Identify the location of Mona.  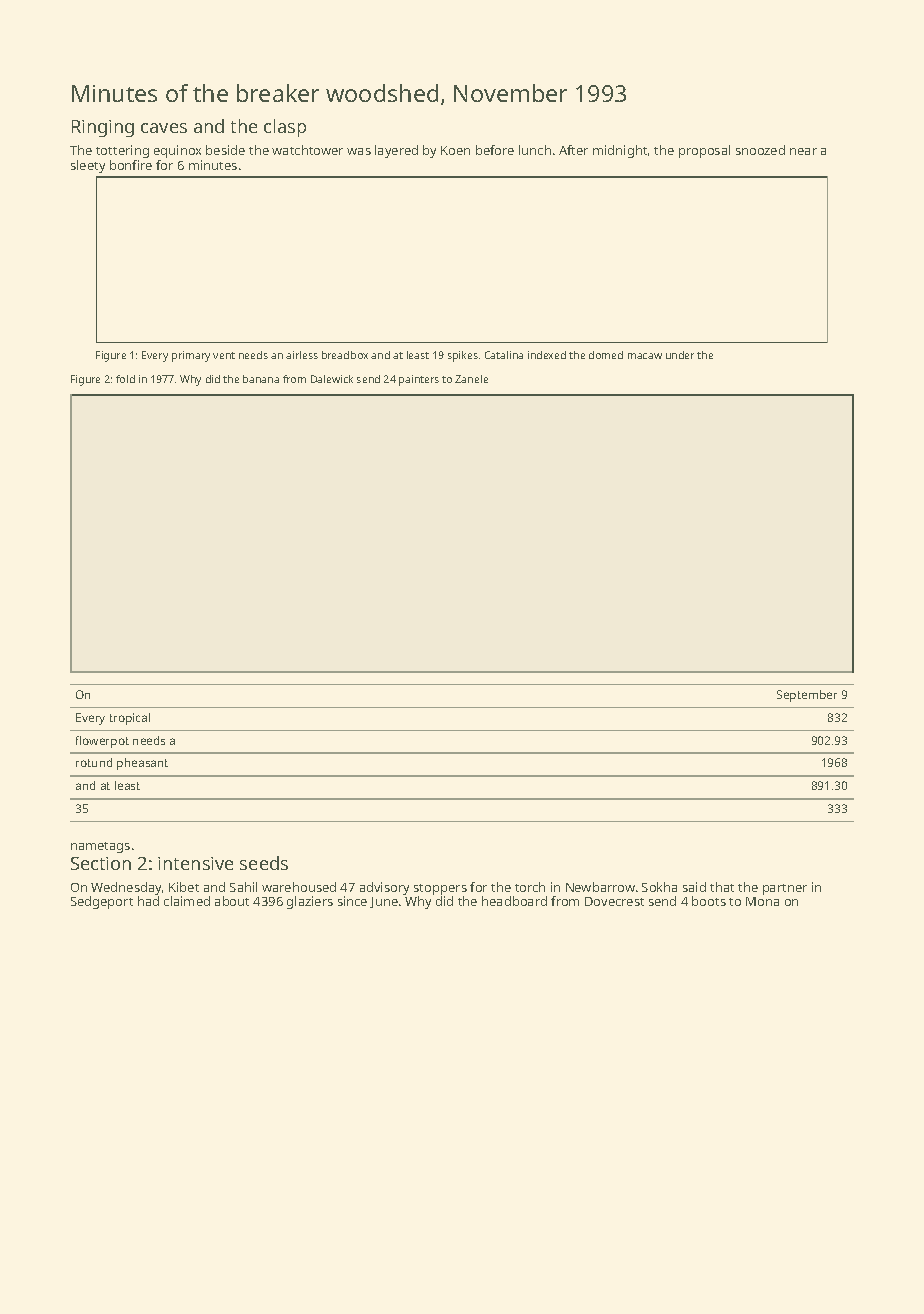
(762, 901).
